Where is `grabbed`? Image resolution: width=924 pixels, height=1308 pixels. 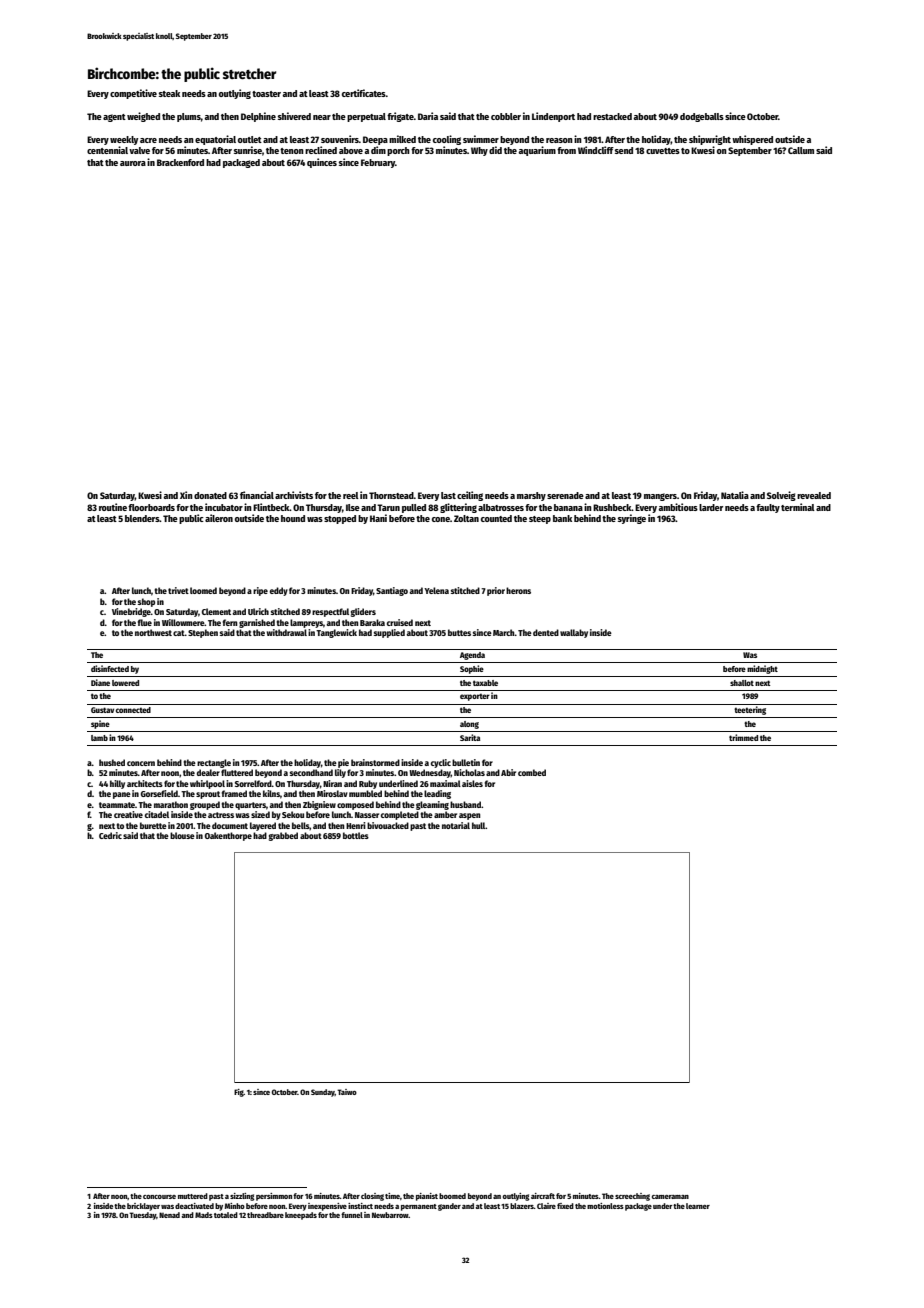
grabbed is located at coordinates (283, 836).
